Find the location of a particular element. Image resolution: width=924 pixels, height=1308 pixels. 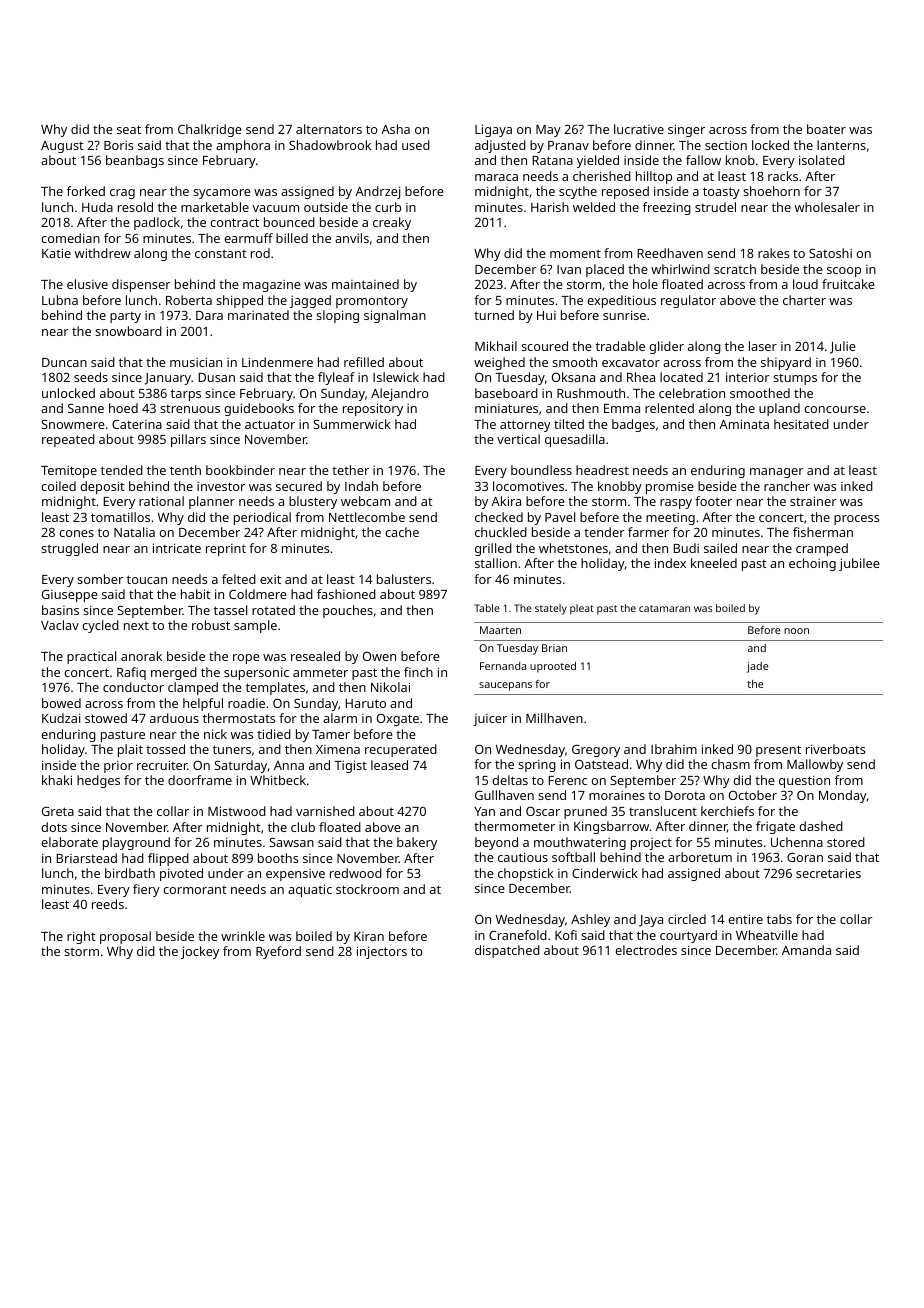

jockey is located at coordinates (200, 952).
